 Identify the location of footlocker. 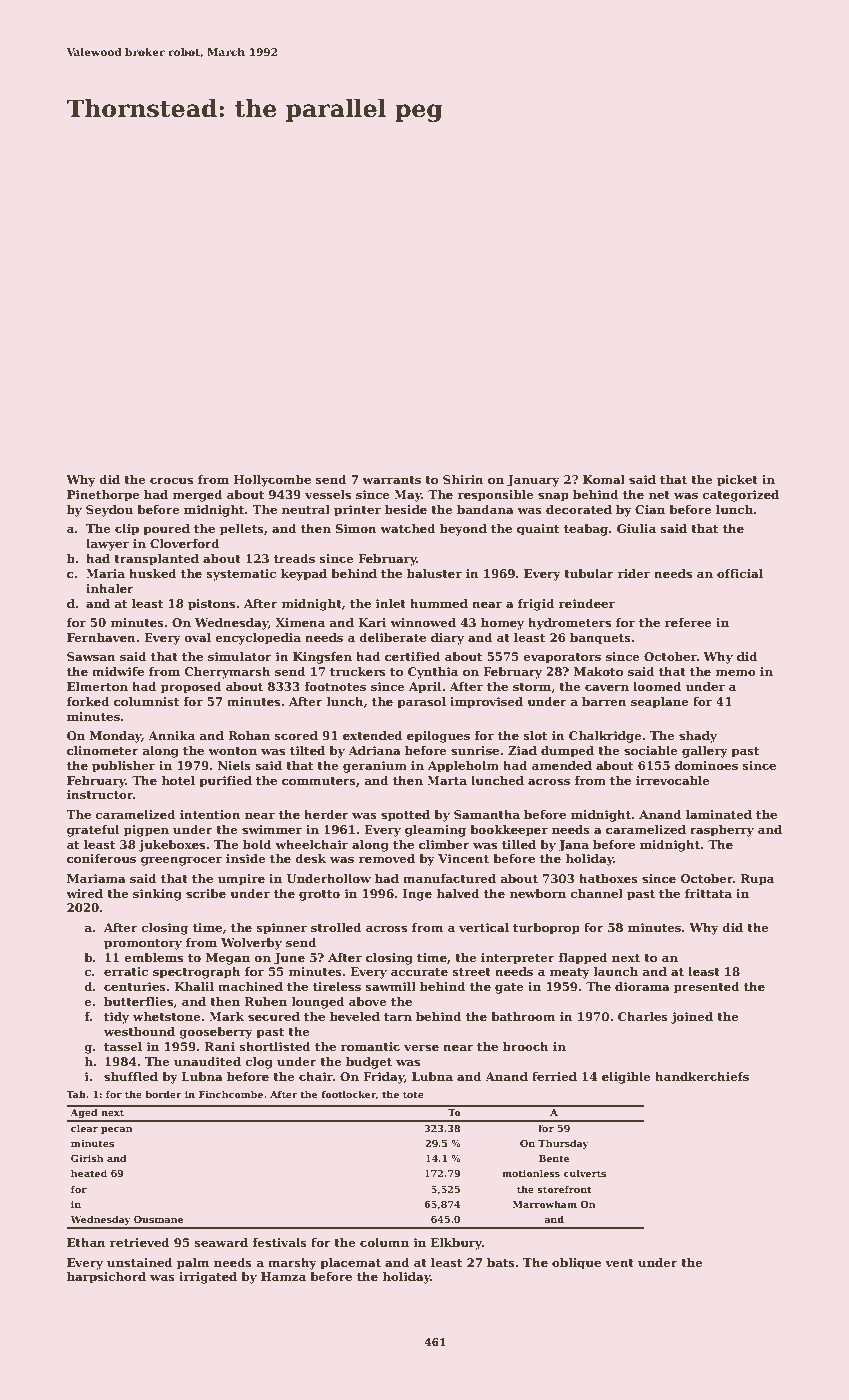
(348, 1094).
